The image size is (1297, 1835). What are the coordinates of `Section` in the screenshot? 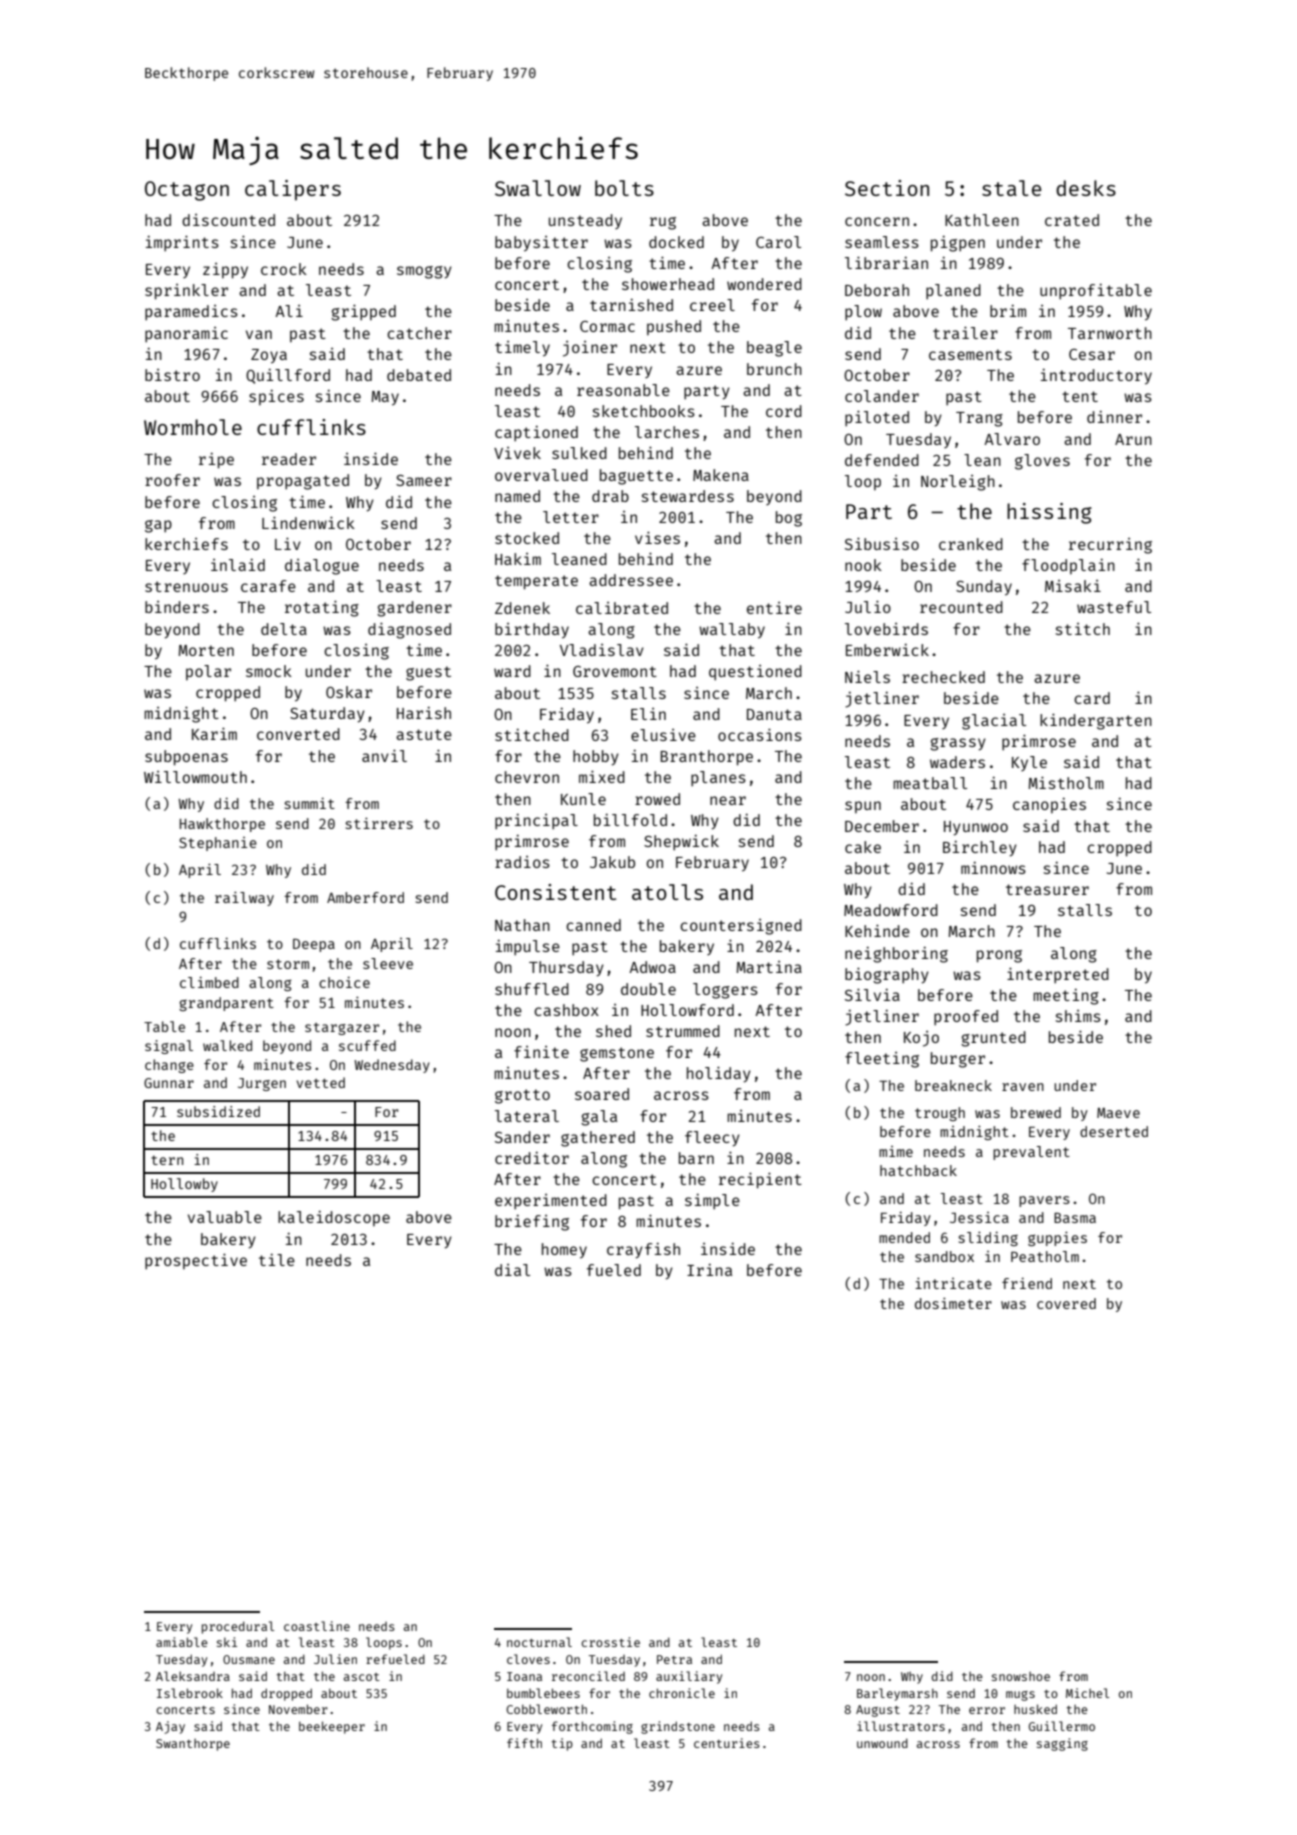 It's located at (887, 188).
